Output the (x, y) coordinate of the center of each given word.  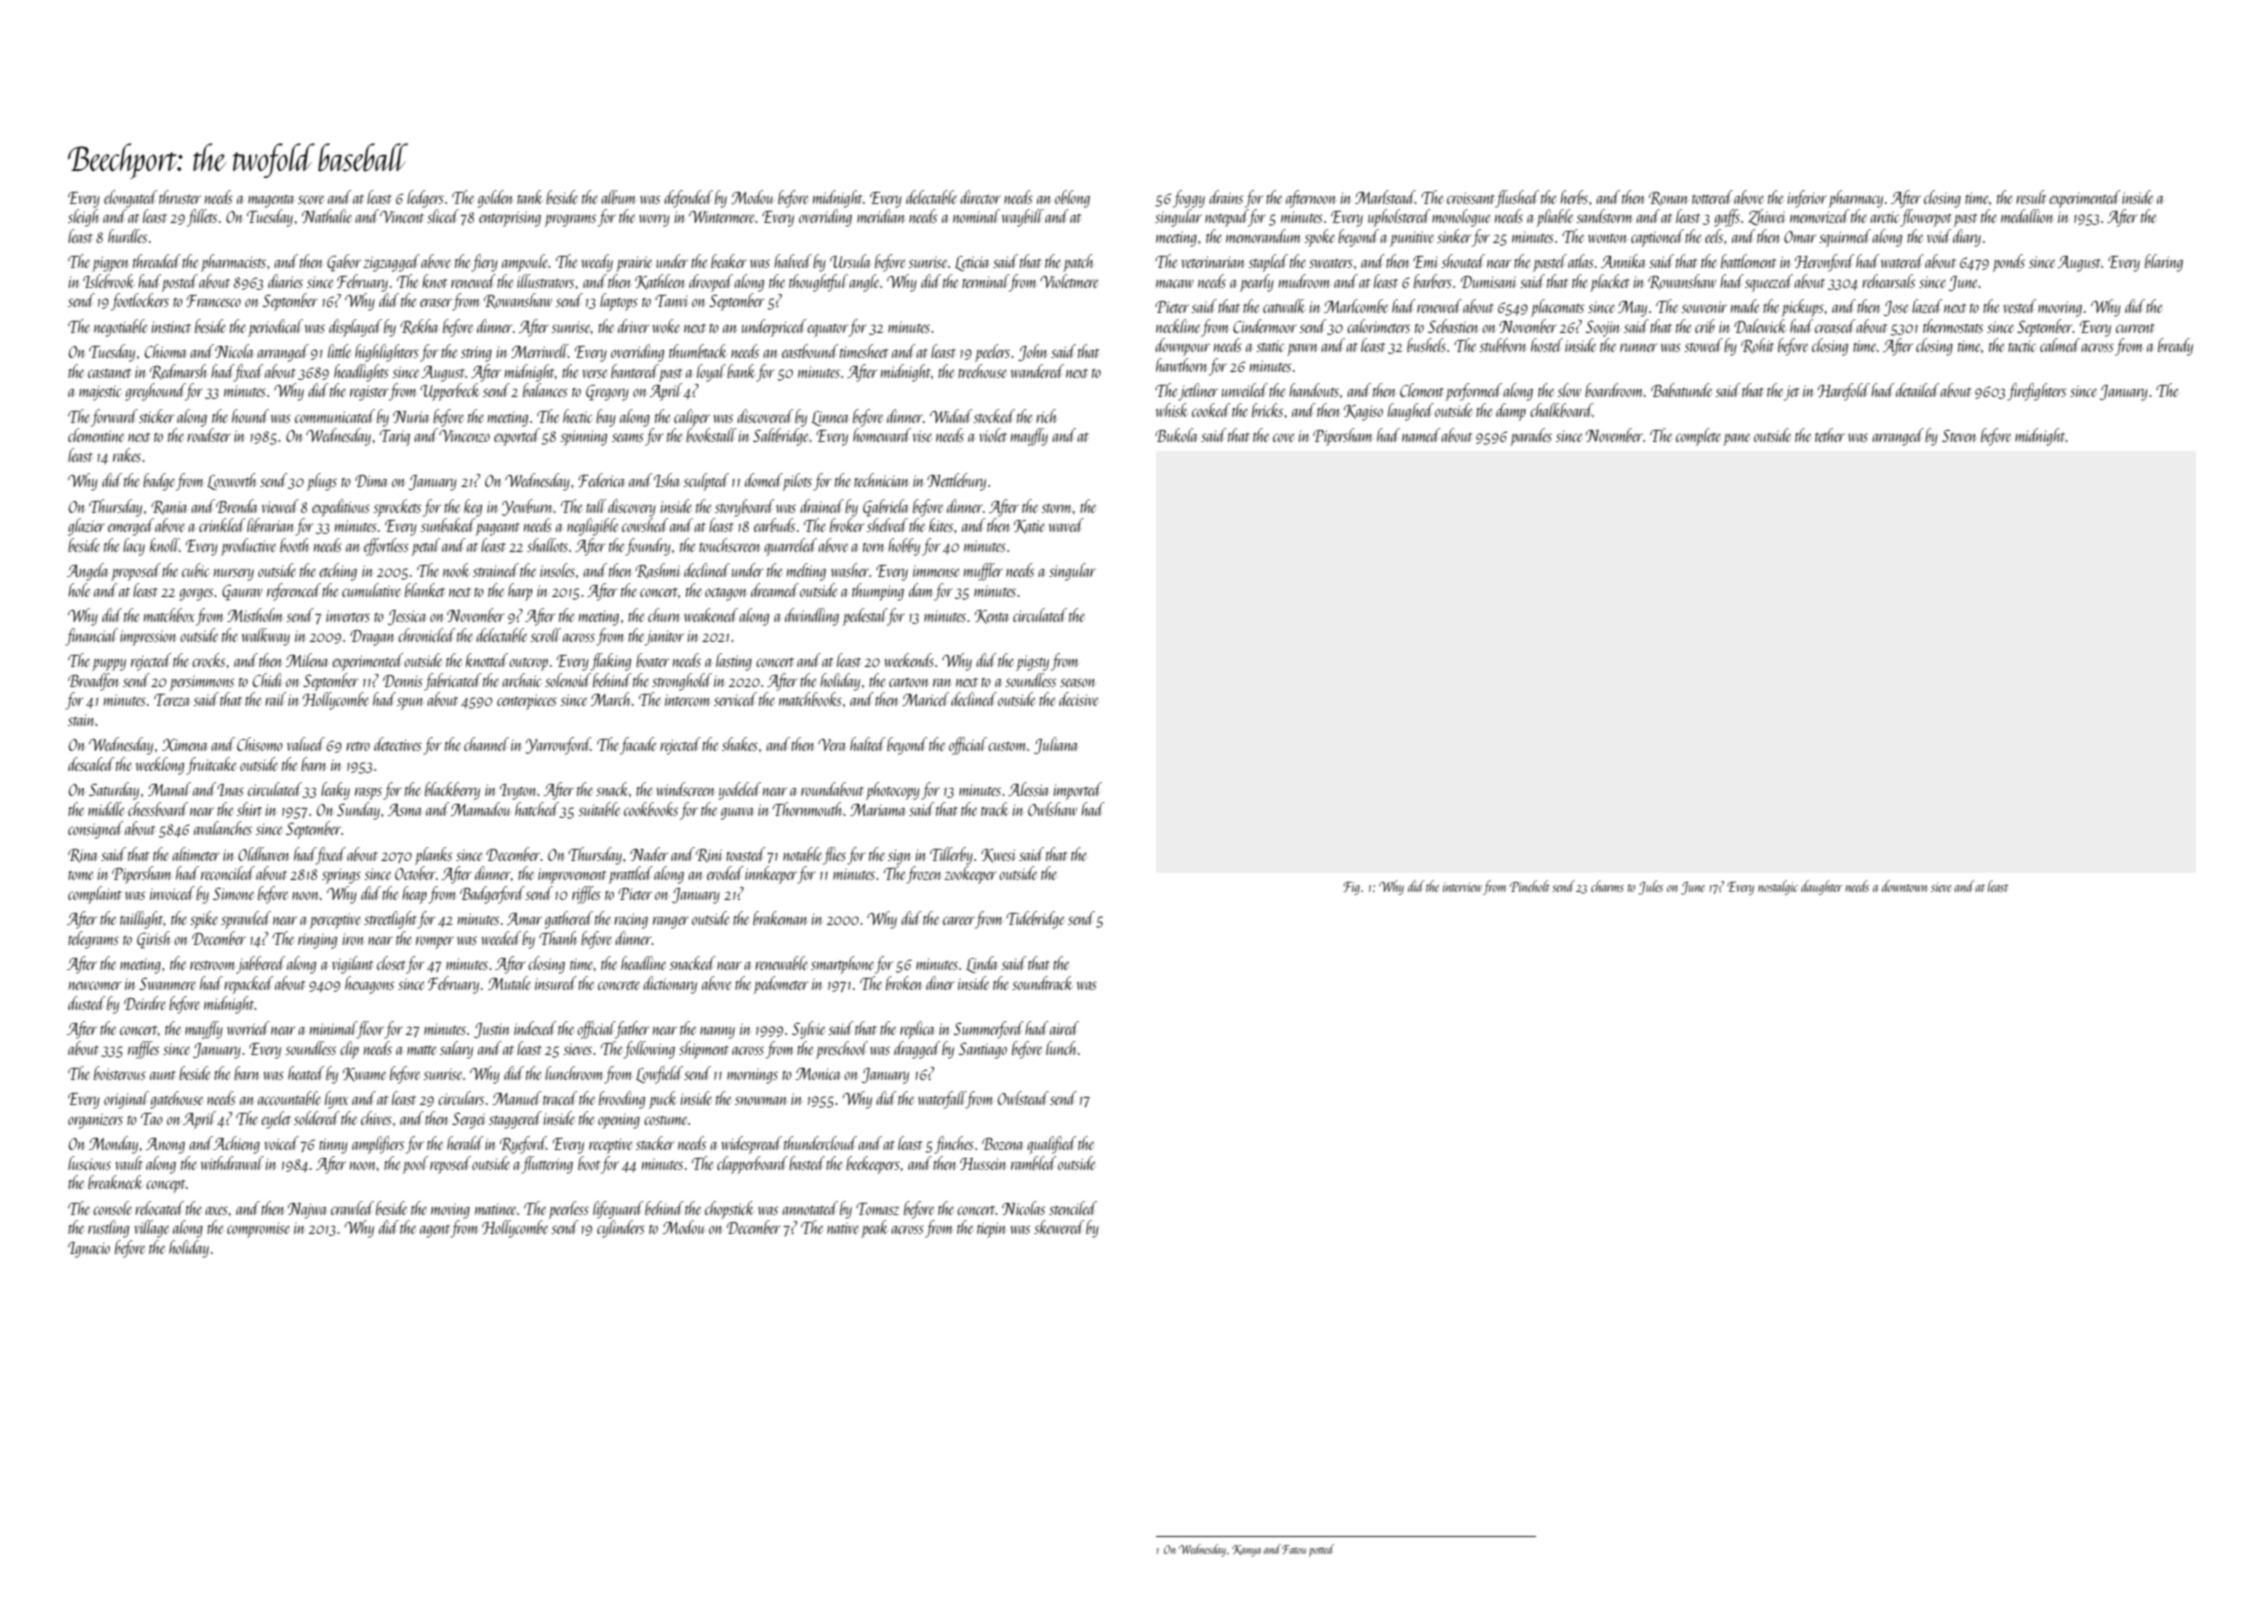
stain (82, 720)
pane (1736, 440)
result (2031, 197)
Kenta (992, 617)
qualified (1051, 1145)
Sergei (469, 1120)
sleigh (83, 218)
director (980, 197)
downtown (1904, 886)
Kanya (1246, 1551)
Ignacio (89, 1250)
